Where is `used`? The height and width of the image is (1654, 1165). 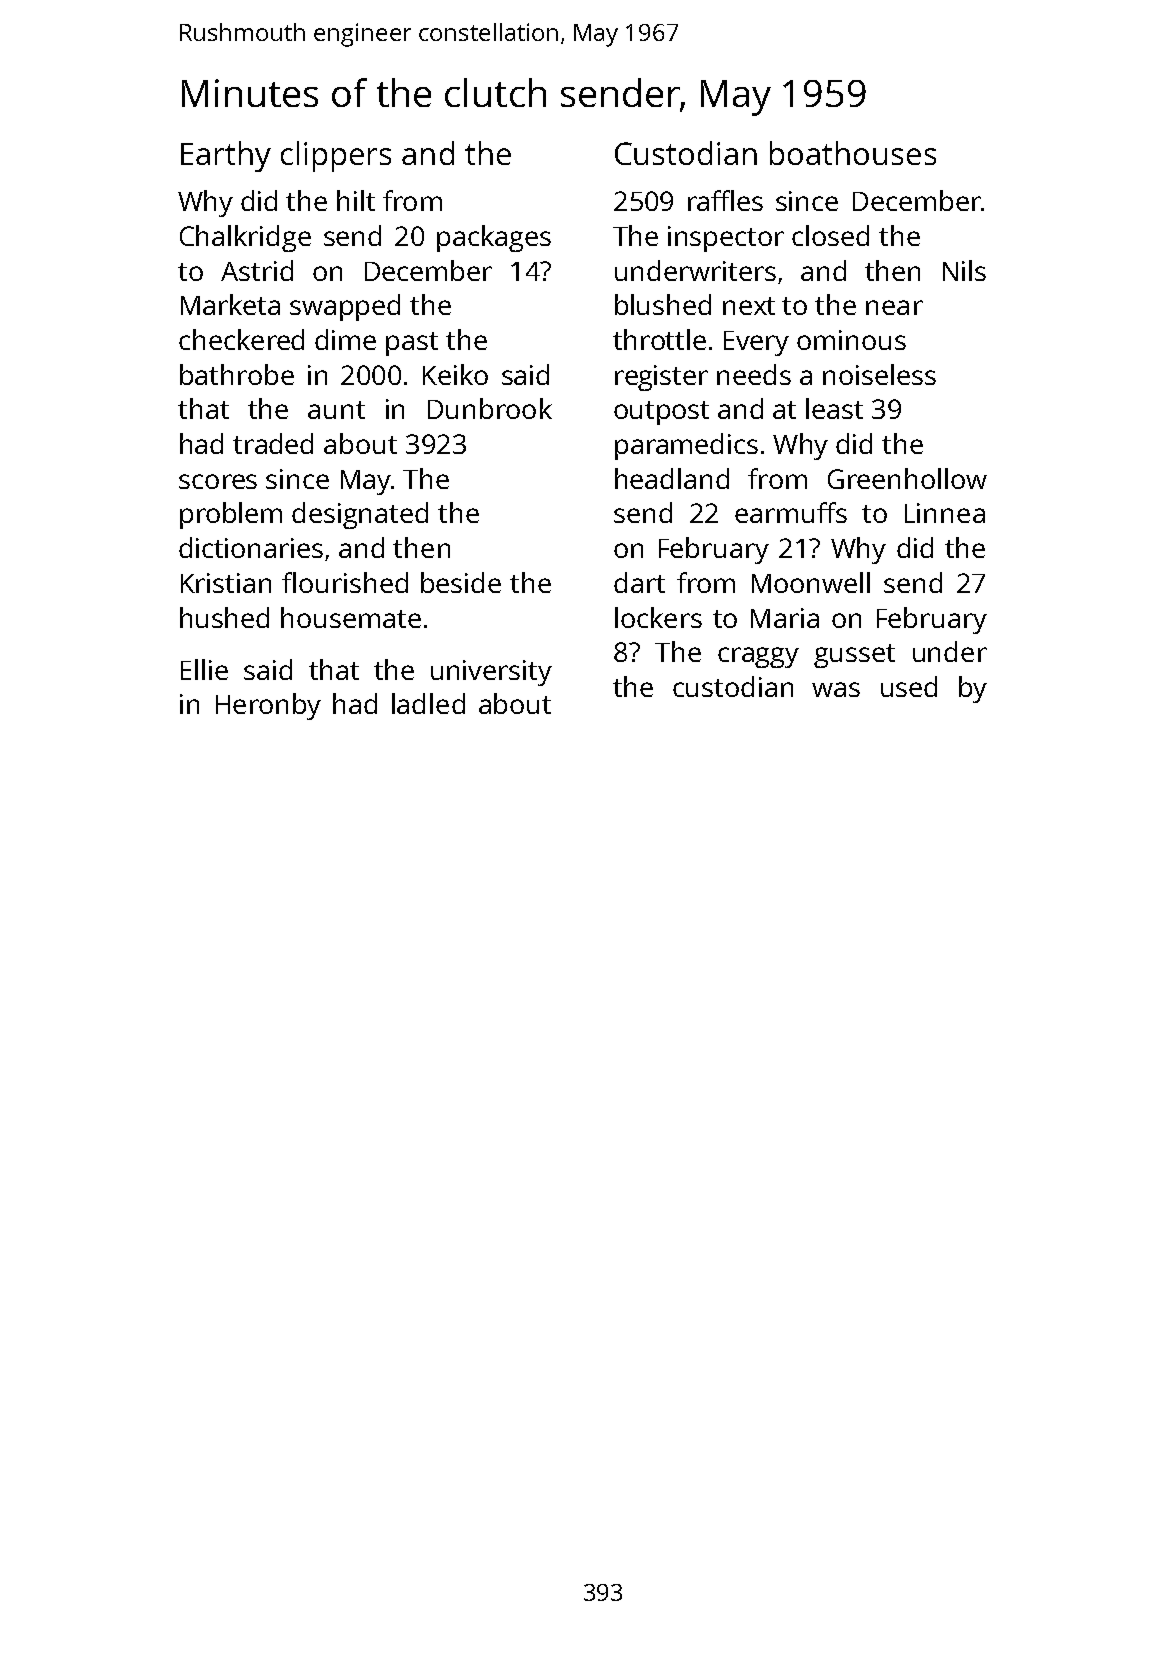
used is located at coordinates (909, 686).
